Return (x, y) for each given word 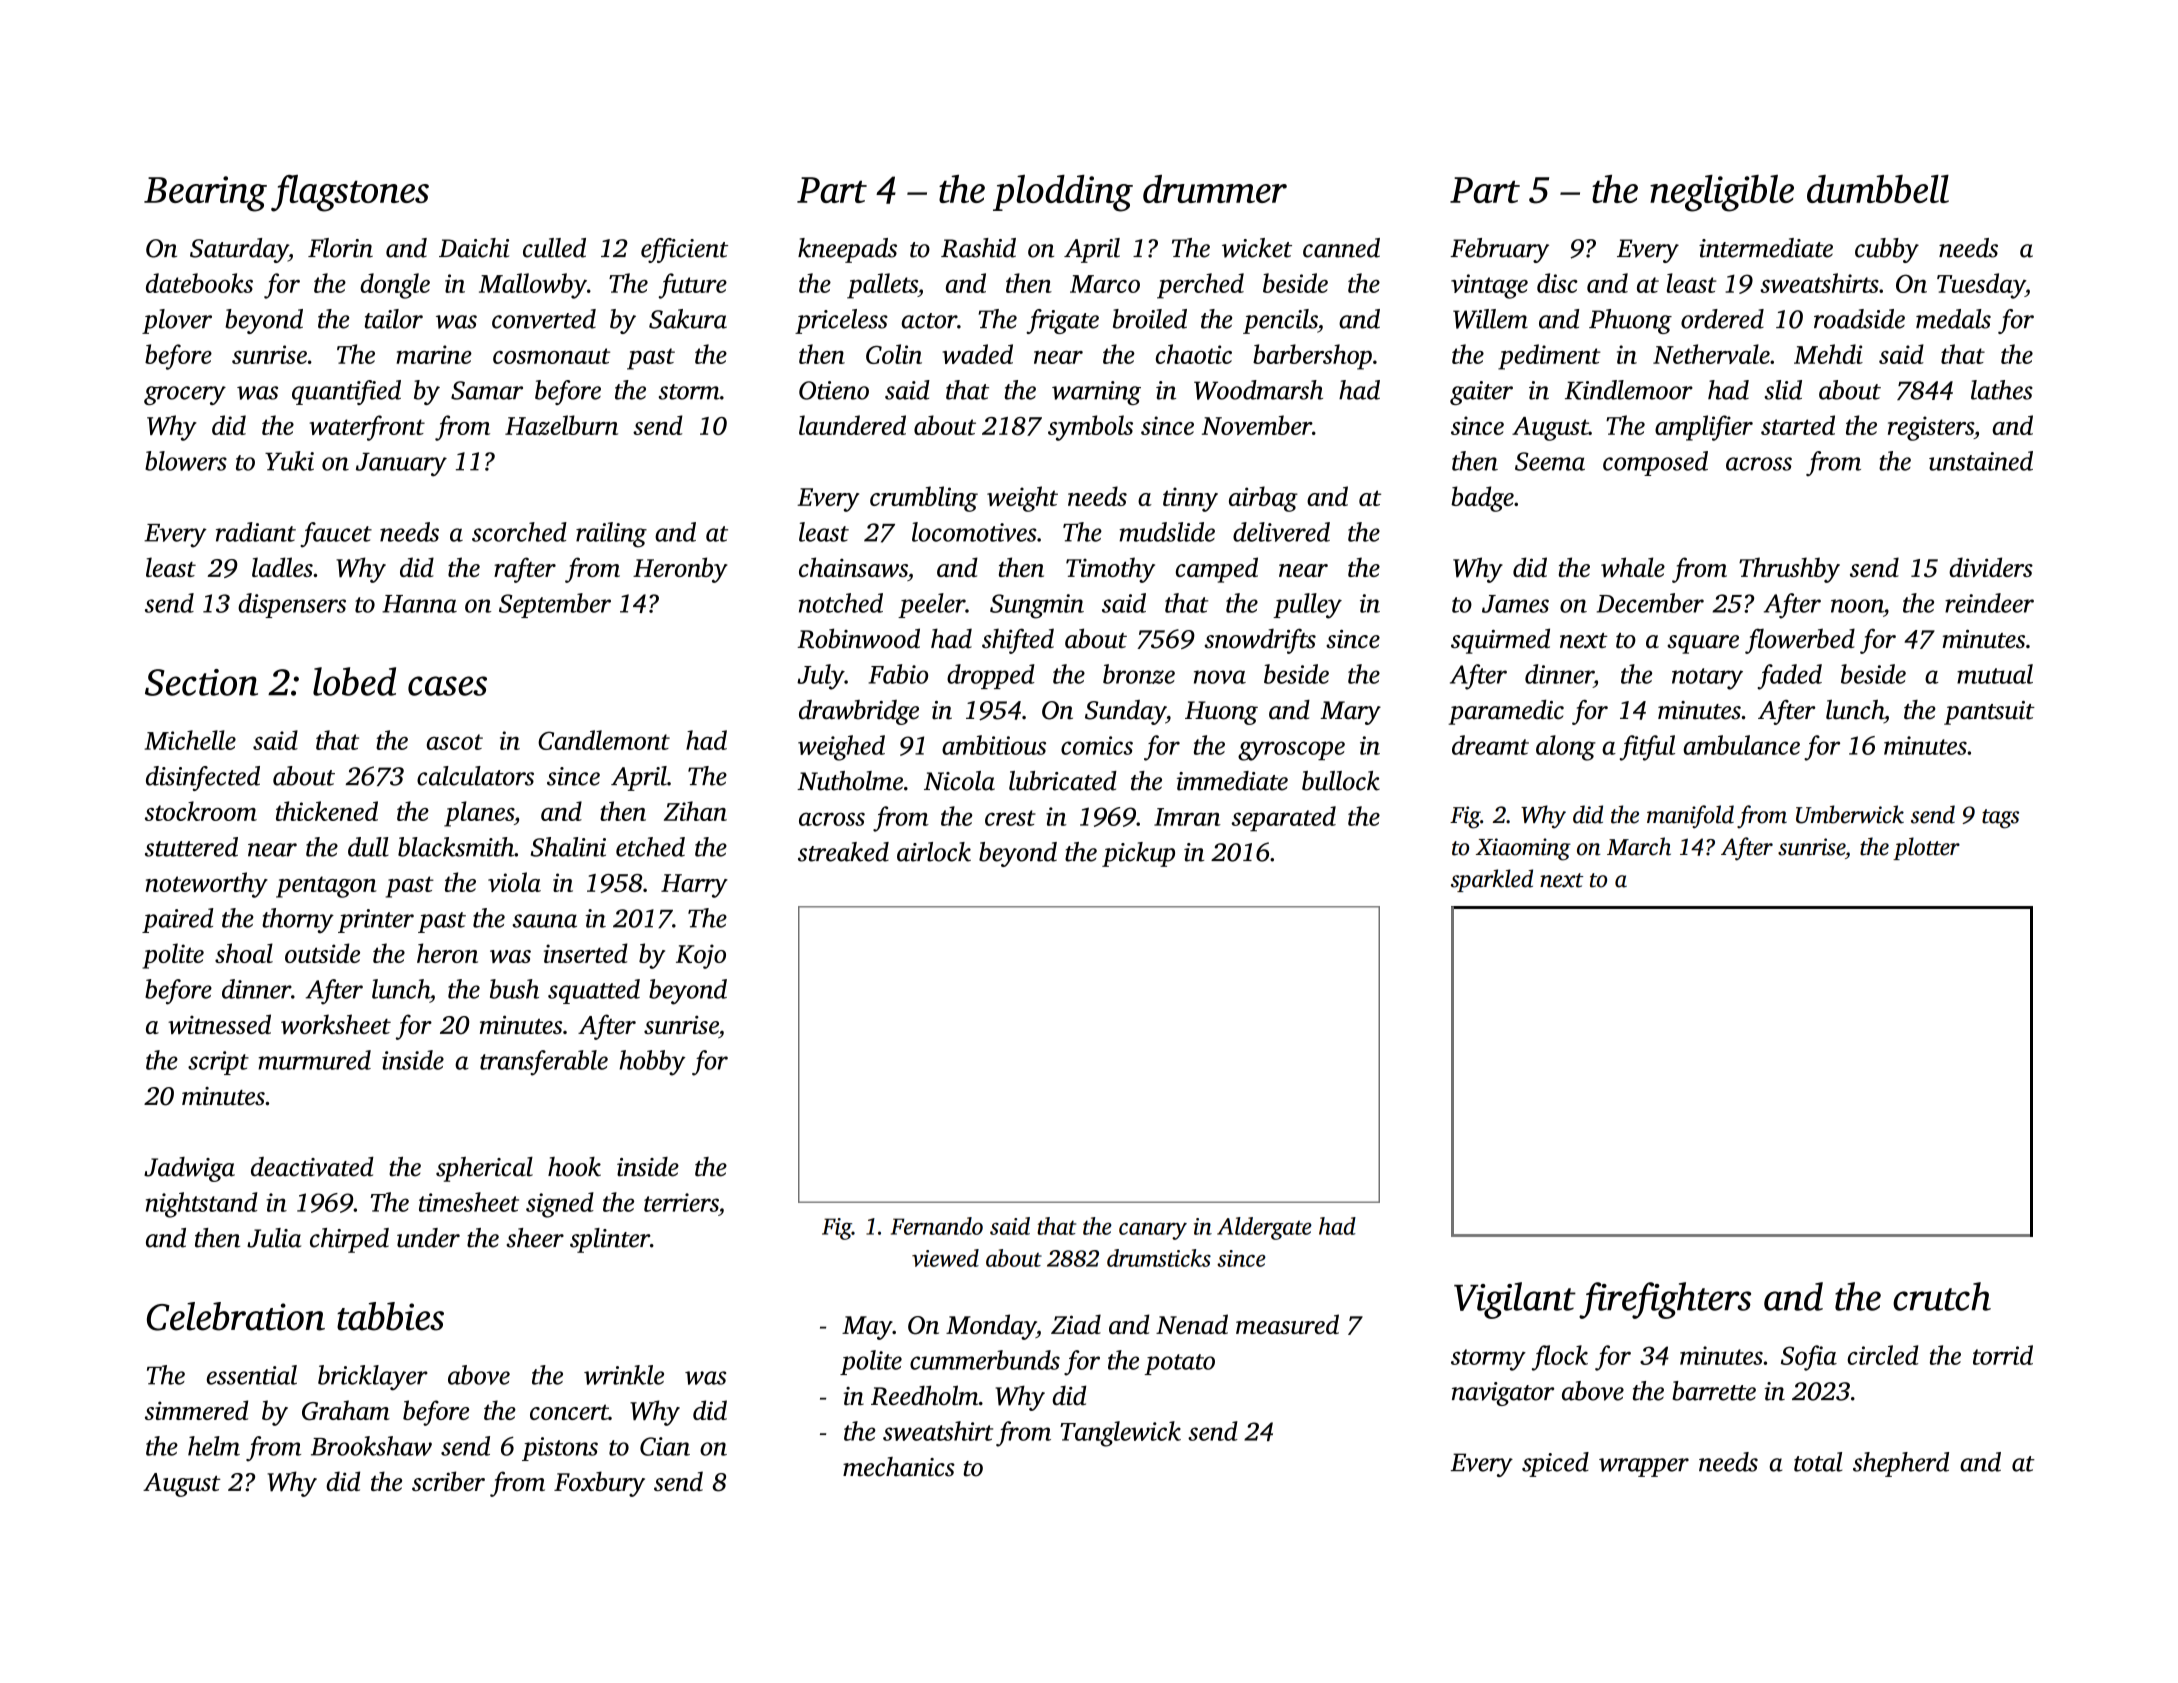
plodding (1063, 193)
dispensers (292, 605)
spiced (1555, 1464)
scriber (448, 1481)
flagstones (350, 193)
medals (1953, 319)
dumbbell (1878, 189)
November (1257, 425)
